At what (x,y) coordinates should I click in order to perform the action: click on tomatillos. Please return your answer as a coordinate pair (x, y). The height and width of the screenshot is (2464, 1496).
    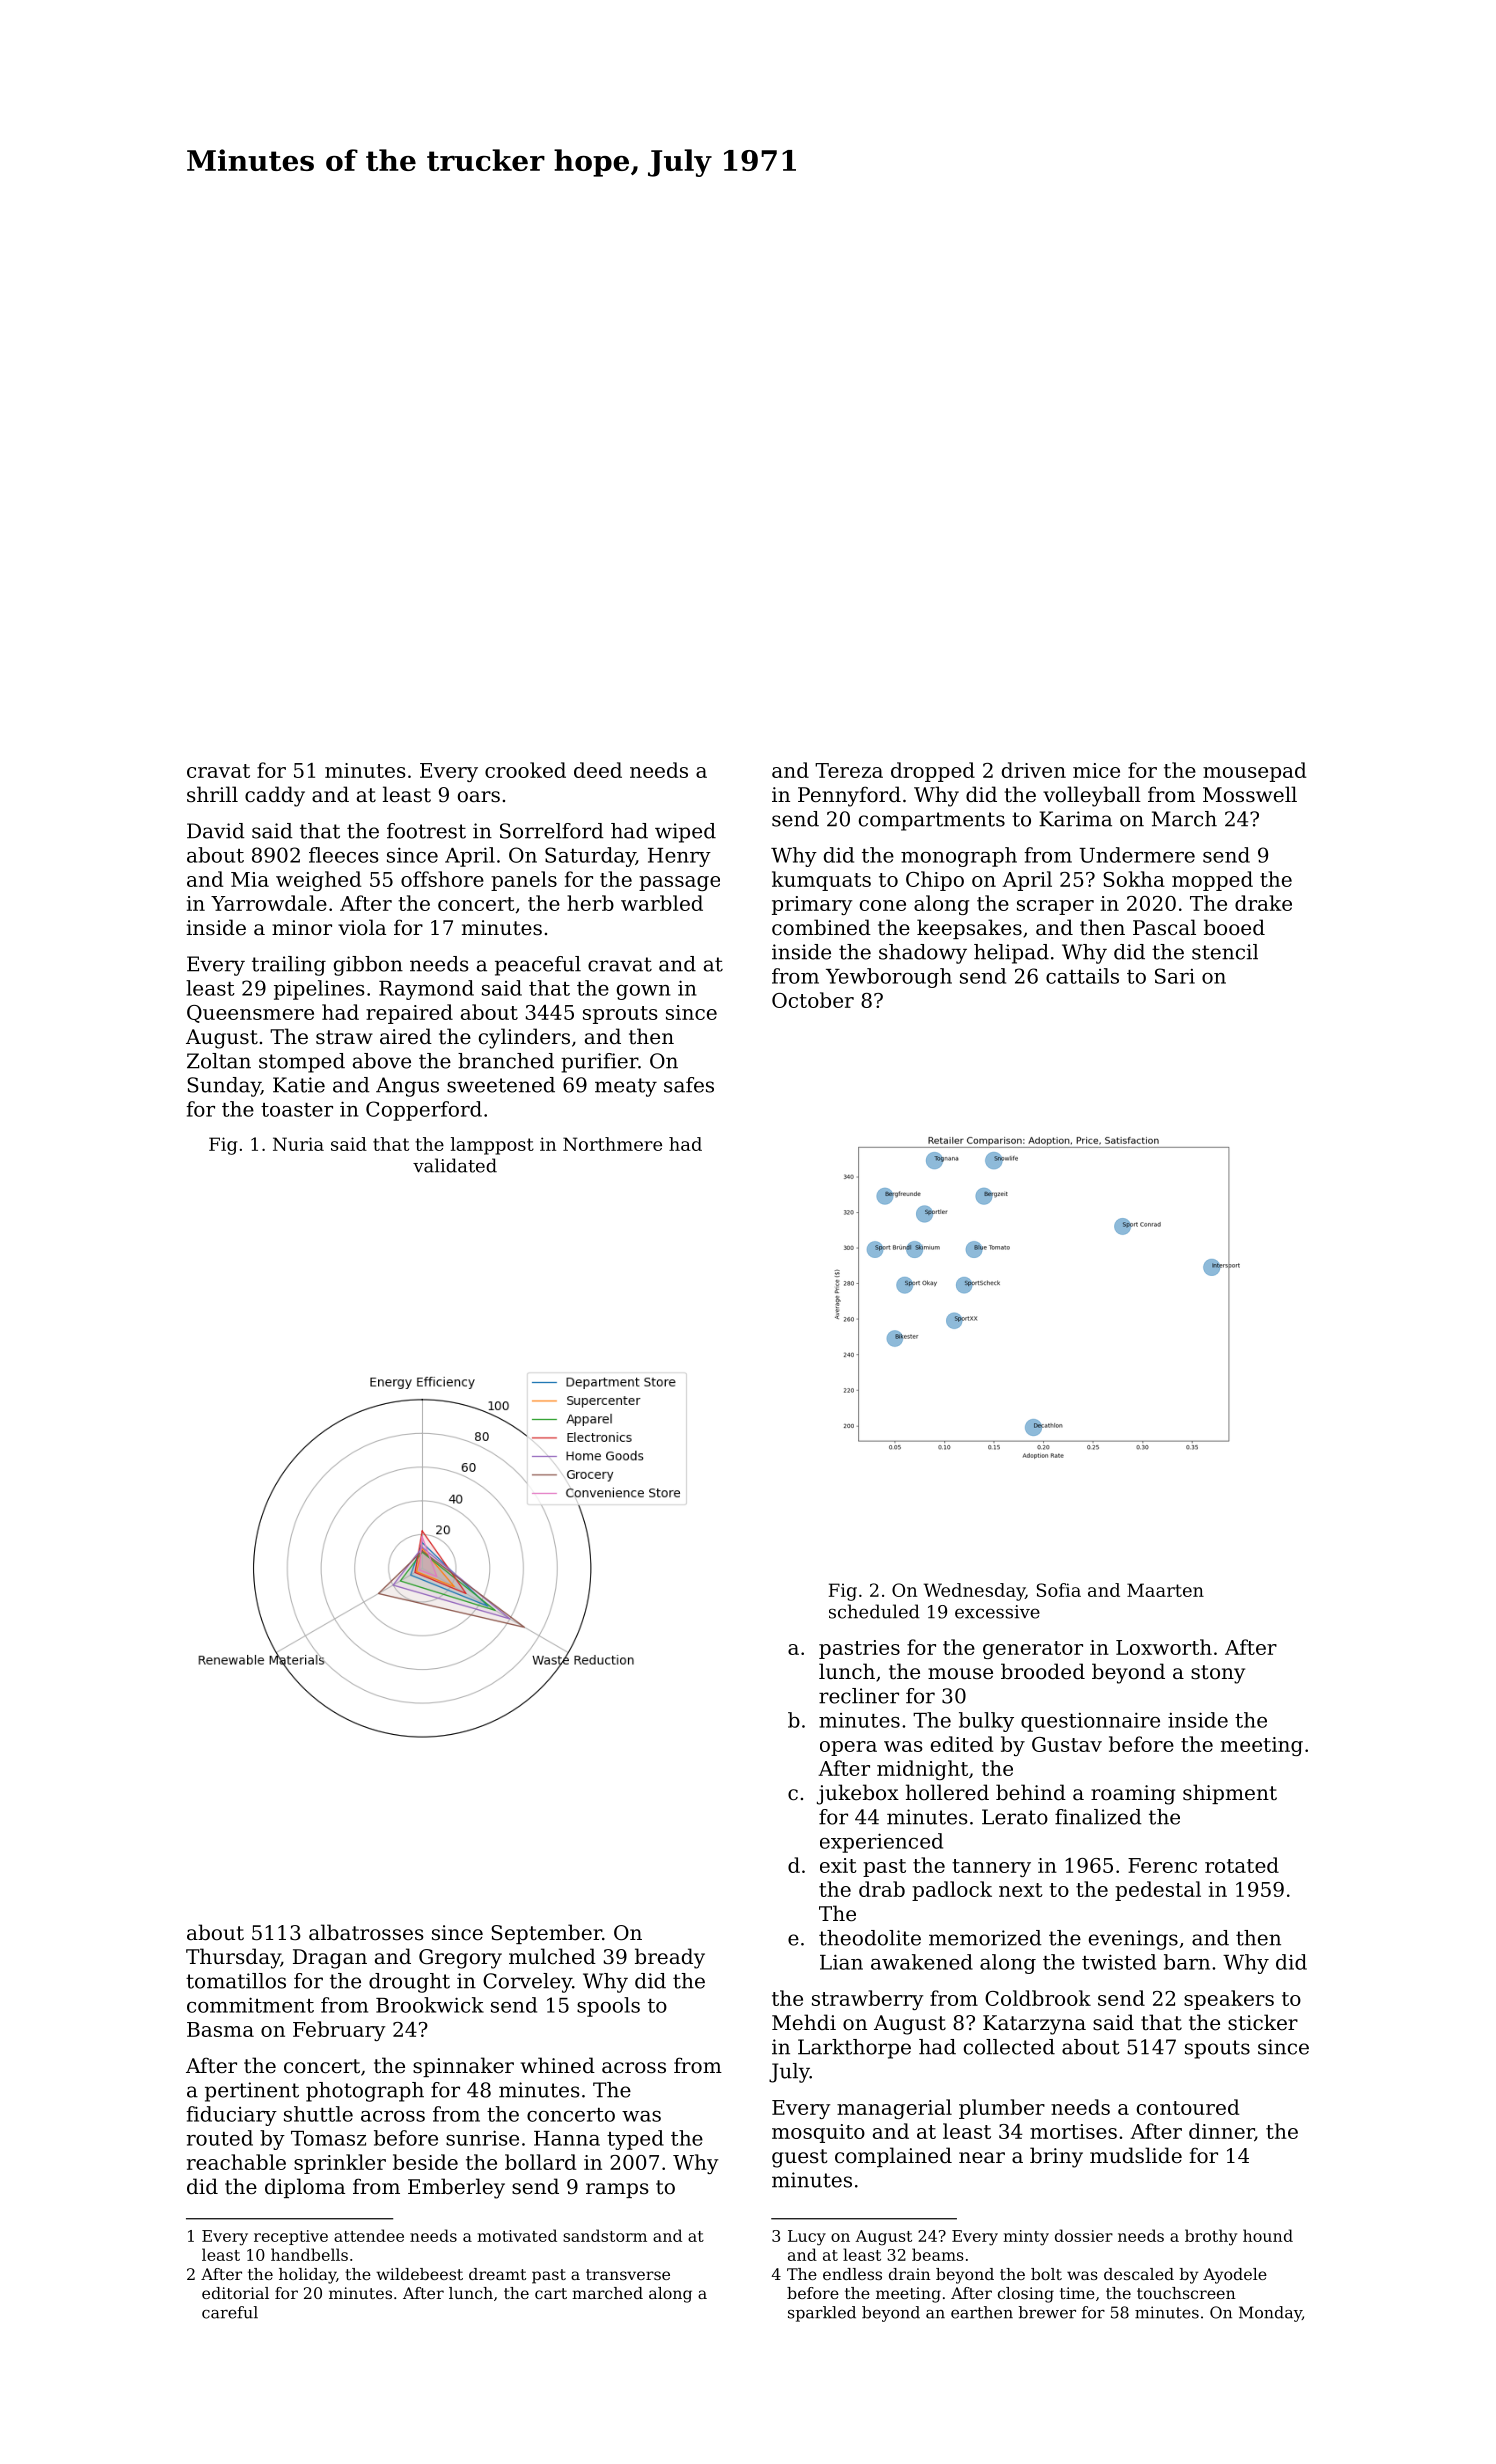
    Looking at the image, I should click on (236, 1981).
